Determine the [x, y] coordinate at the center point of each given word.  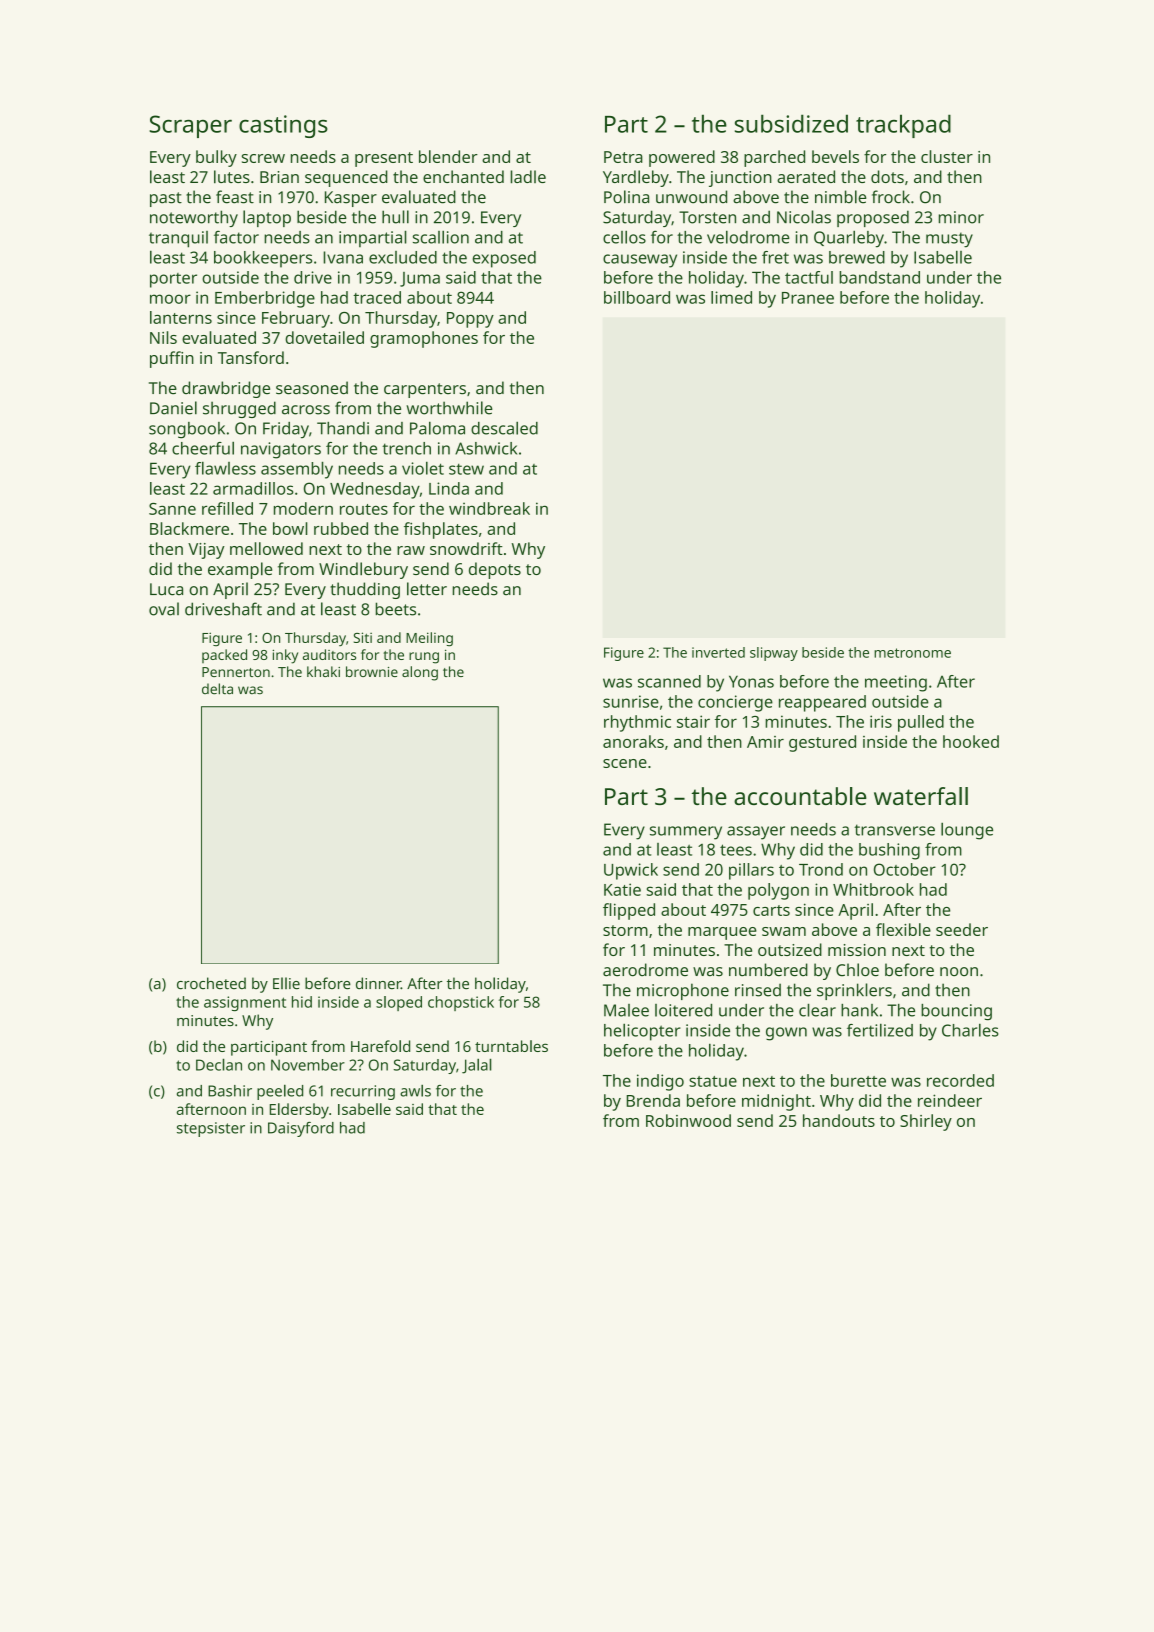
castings [283, 126]
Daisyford [301, 1129]
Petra [623, 157]
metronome [912, 653]
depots [495, 570]
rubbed [341, 528]
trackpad [903, 126]
